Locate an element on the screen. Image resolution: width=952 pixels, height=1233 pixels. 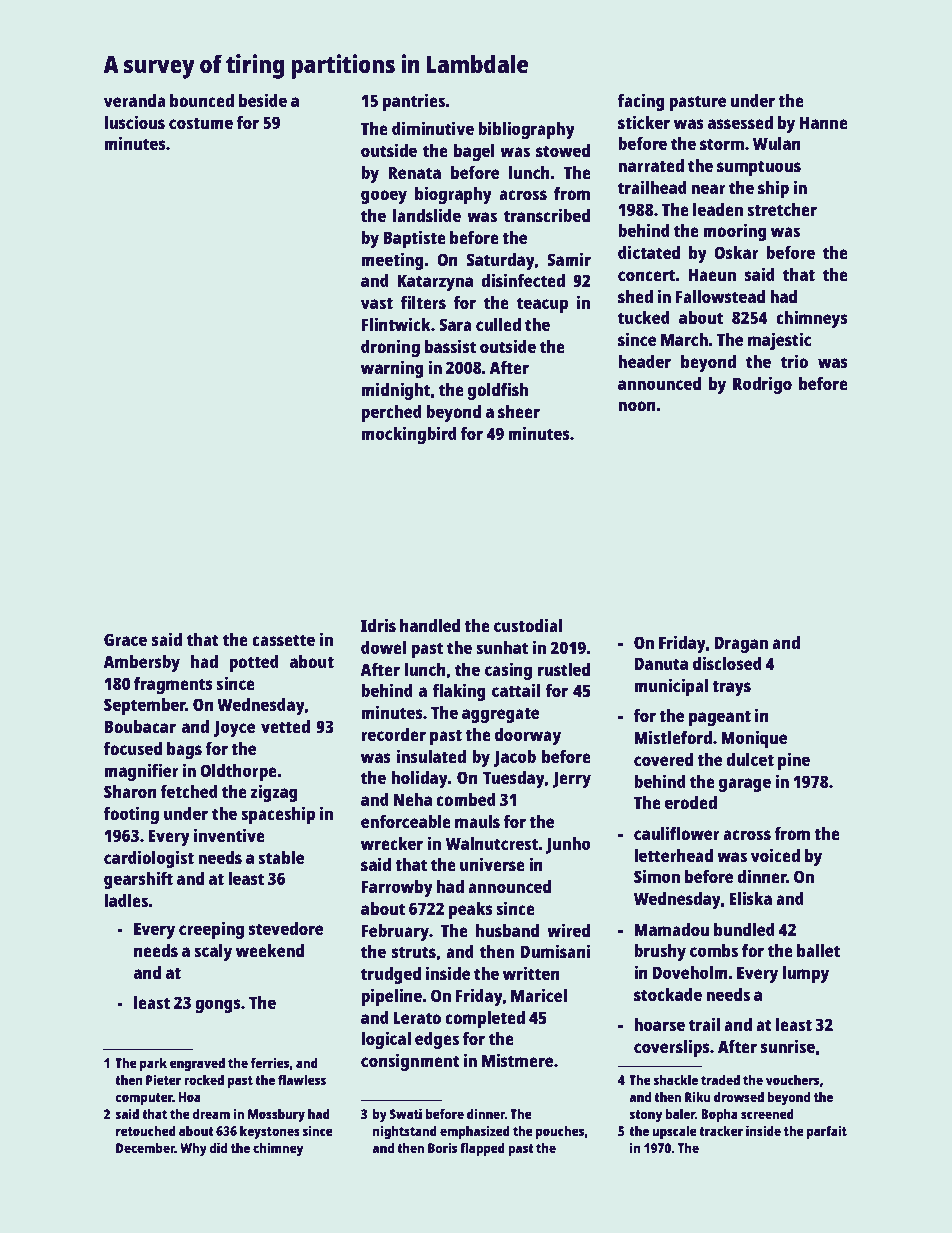
Rodrigo is located at coordinates (762, 385).
